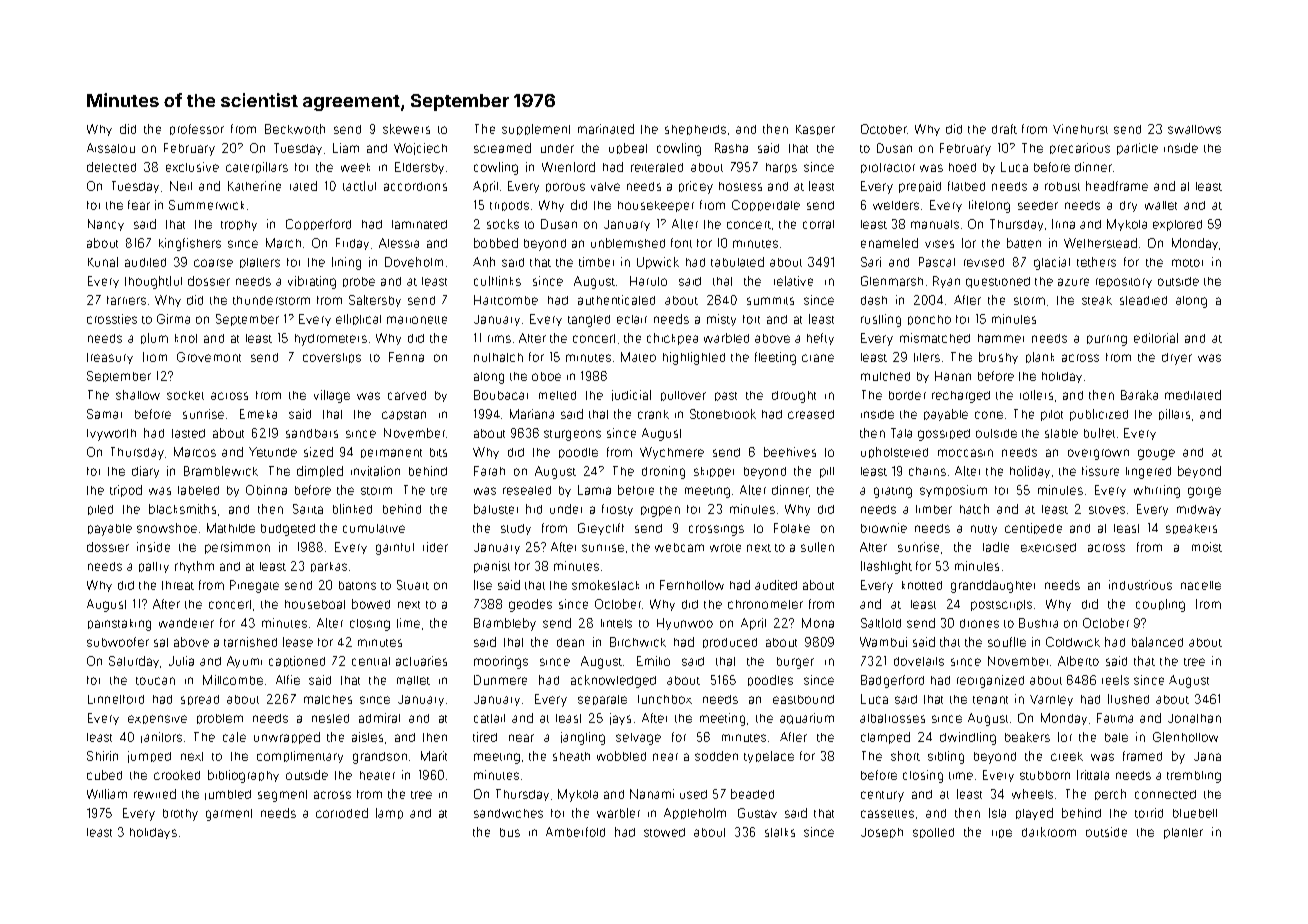 The height and width of the document is (924, 1308). What do you see at coordinates (100, 510) in the document?
I see `piled` at bounding box center [100, 510].
